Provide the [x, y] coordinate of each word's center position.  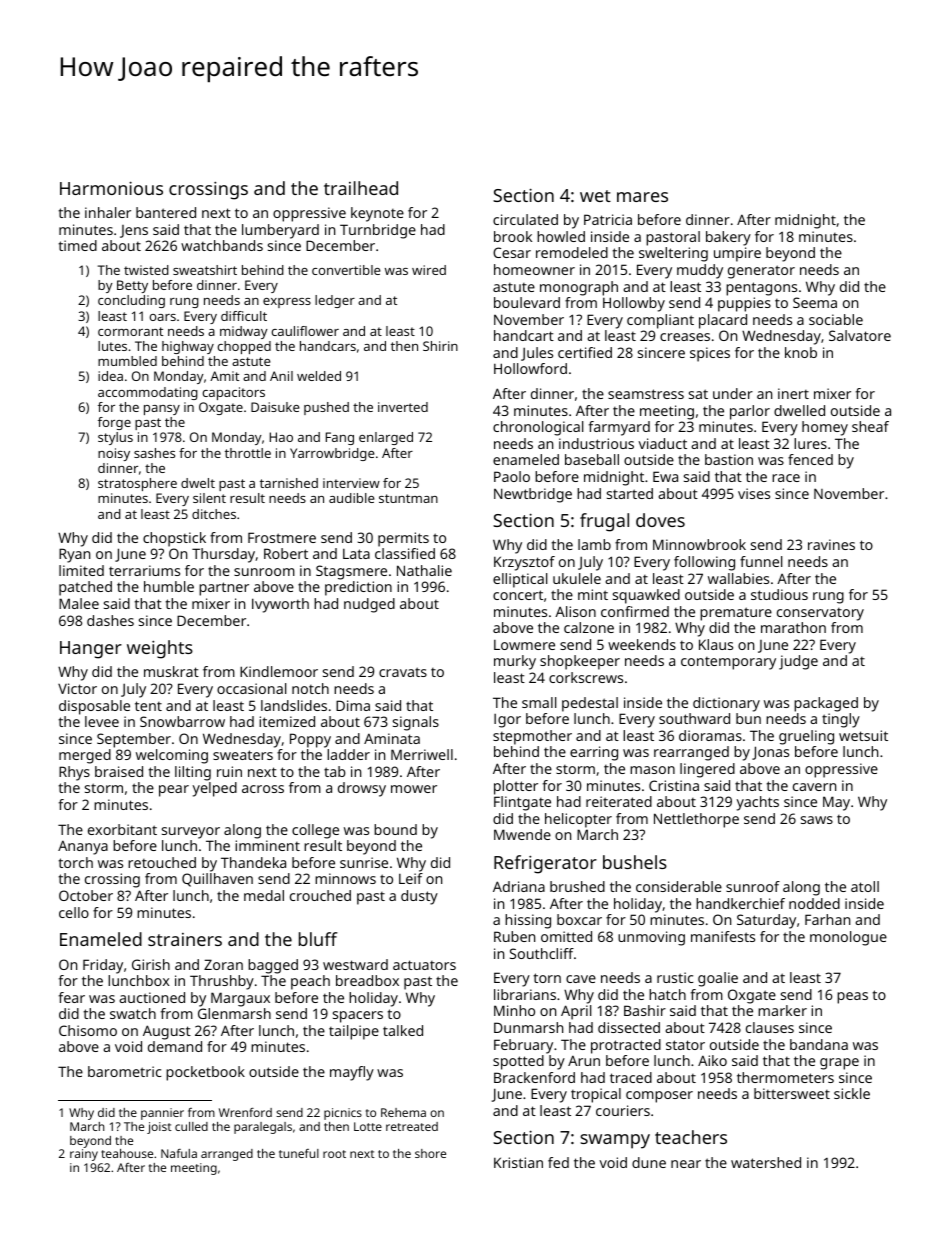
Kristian [518, 1162]
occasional [251, 688]
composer [659, 1097]
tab [335, 771]
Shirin [440, 346]
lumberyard [280, 231]
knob [801, 352]
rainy [84, 1155]
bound [395, 829]
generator [761, 272]
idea [110, 376]
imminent [267, 845]
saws [817, 820]
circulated [525, 219]
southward [694, 718]
